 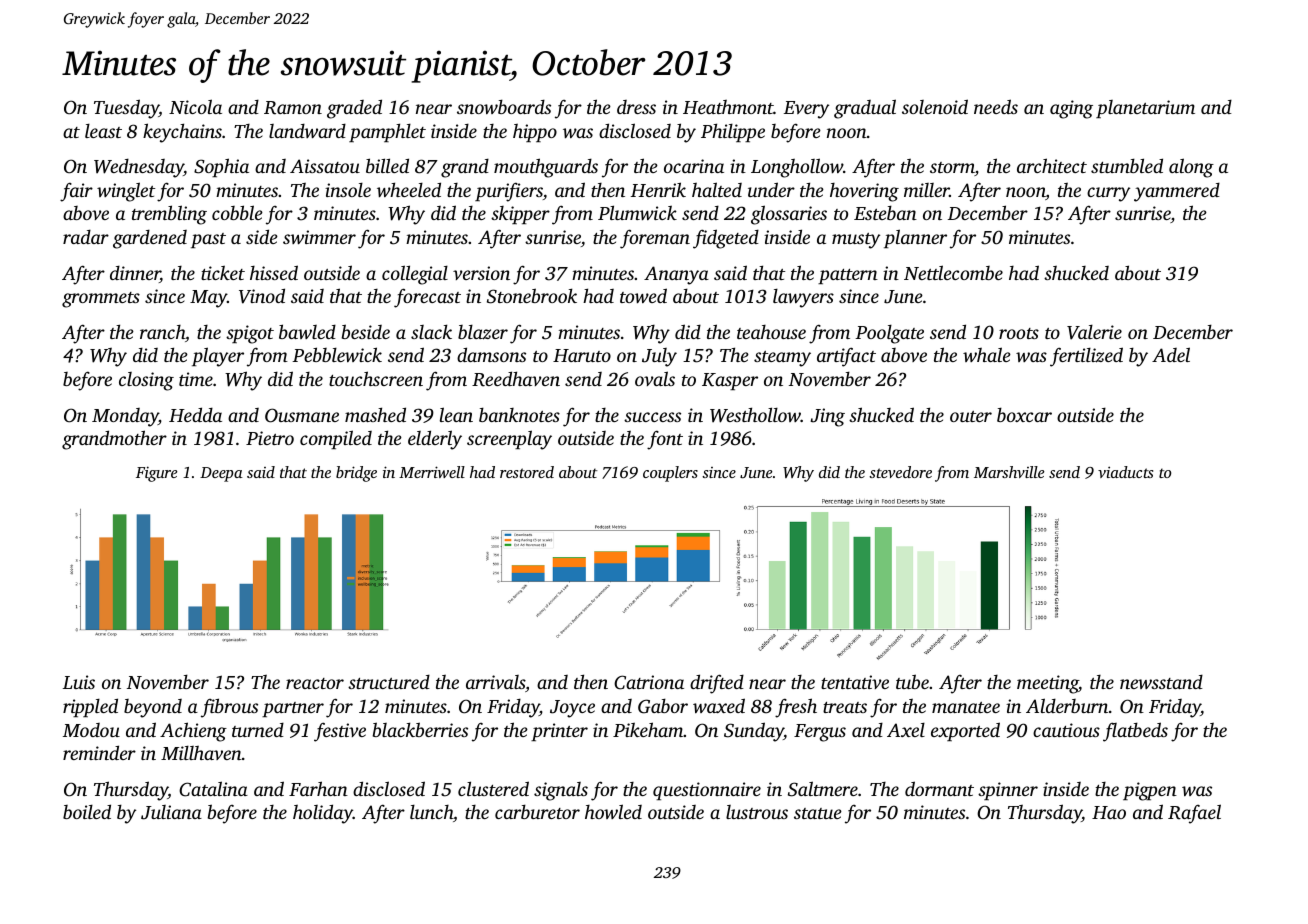 I want to click on Adel, so click(x=1171, y=354).
